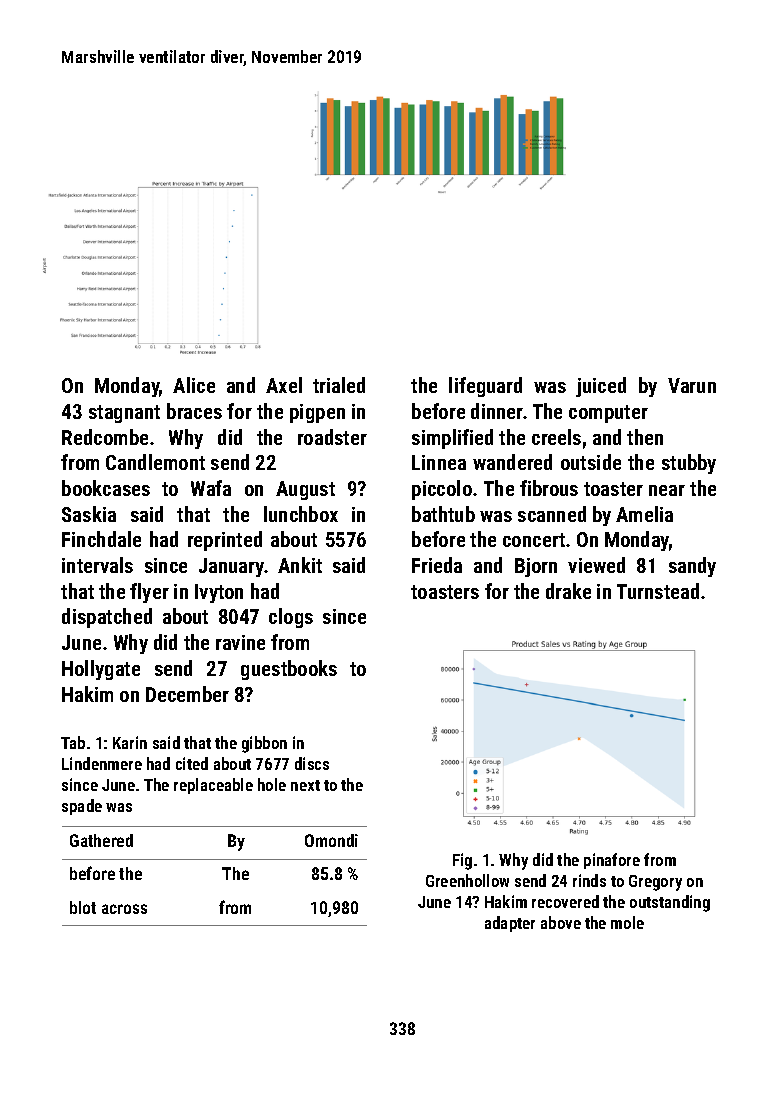 This page has height=1105, width=779. I want to click on Alice, so click(194, 385).
